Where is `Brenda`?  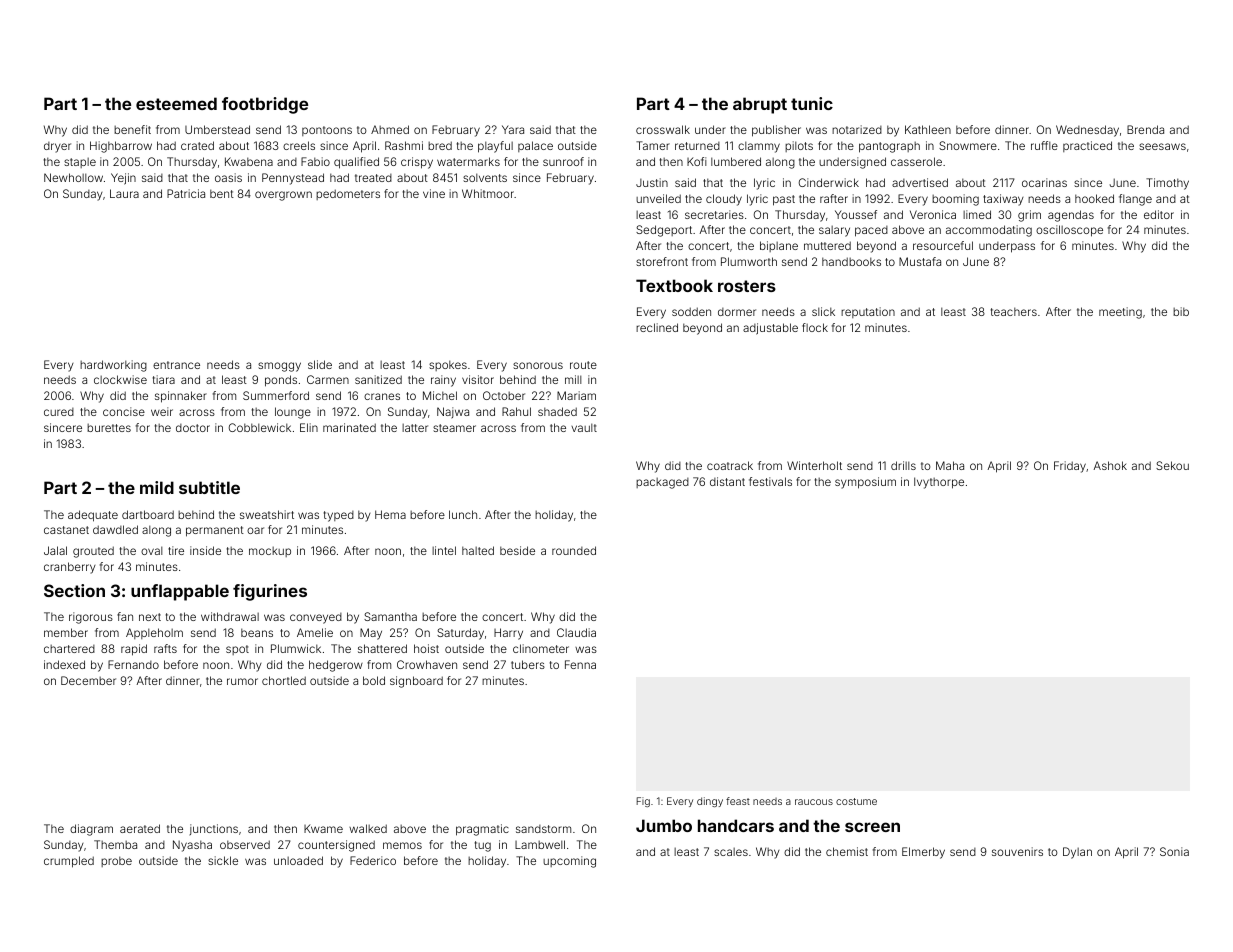
Brenda is located at coordinates (1145, 129).
